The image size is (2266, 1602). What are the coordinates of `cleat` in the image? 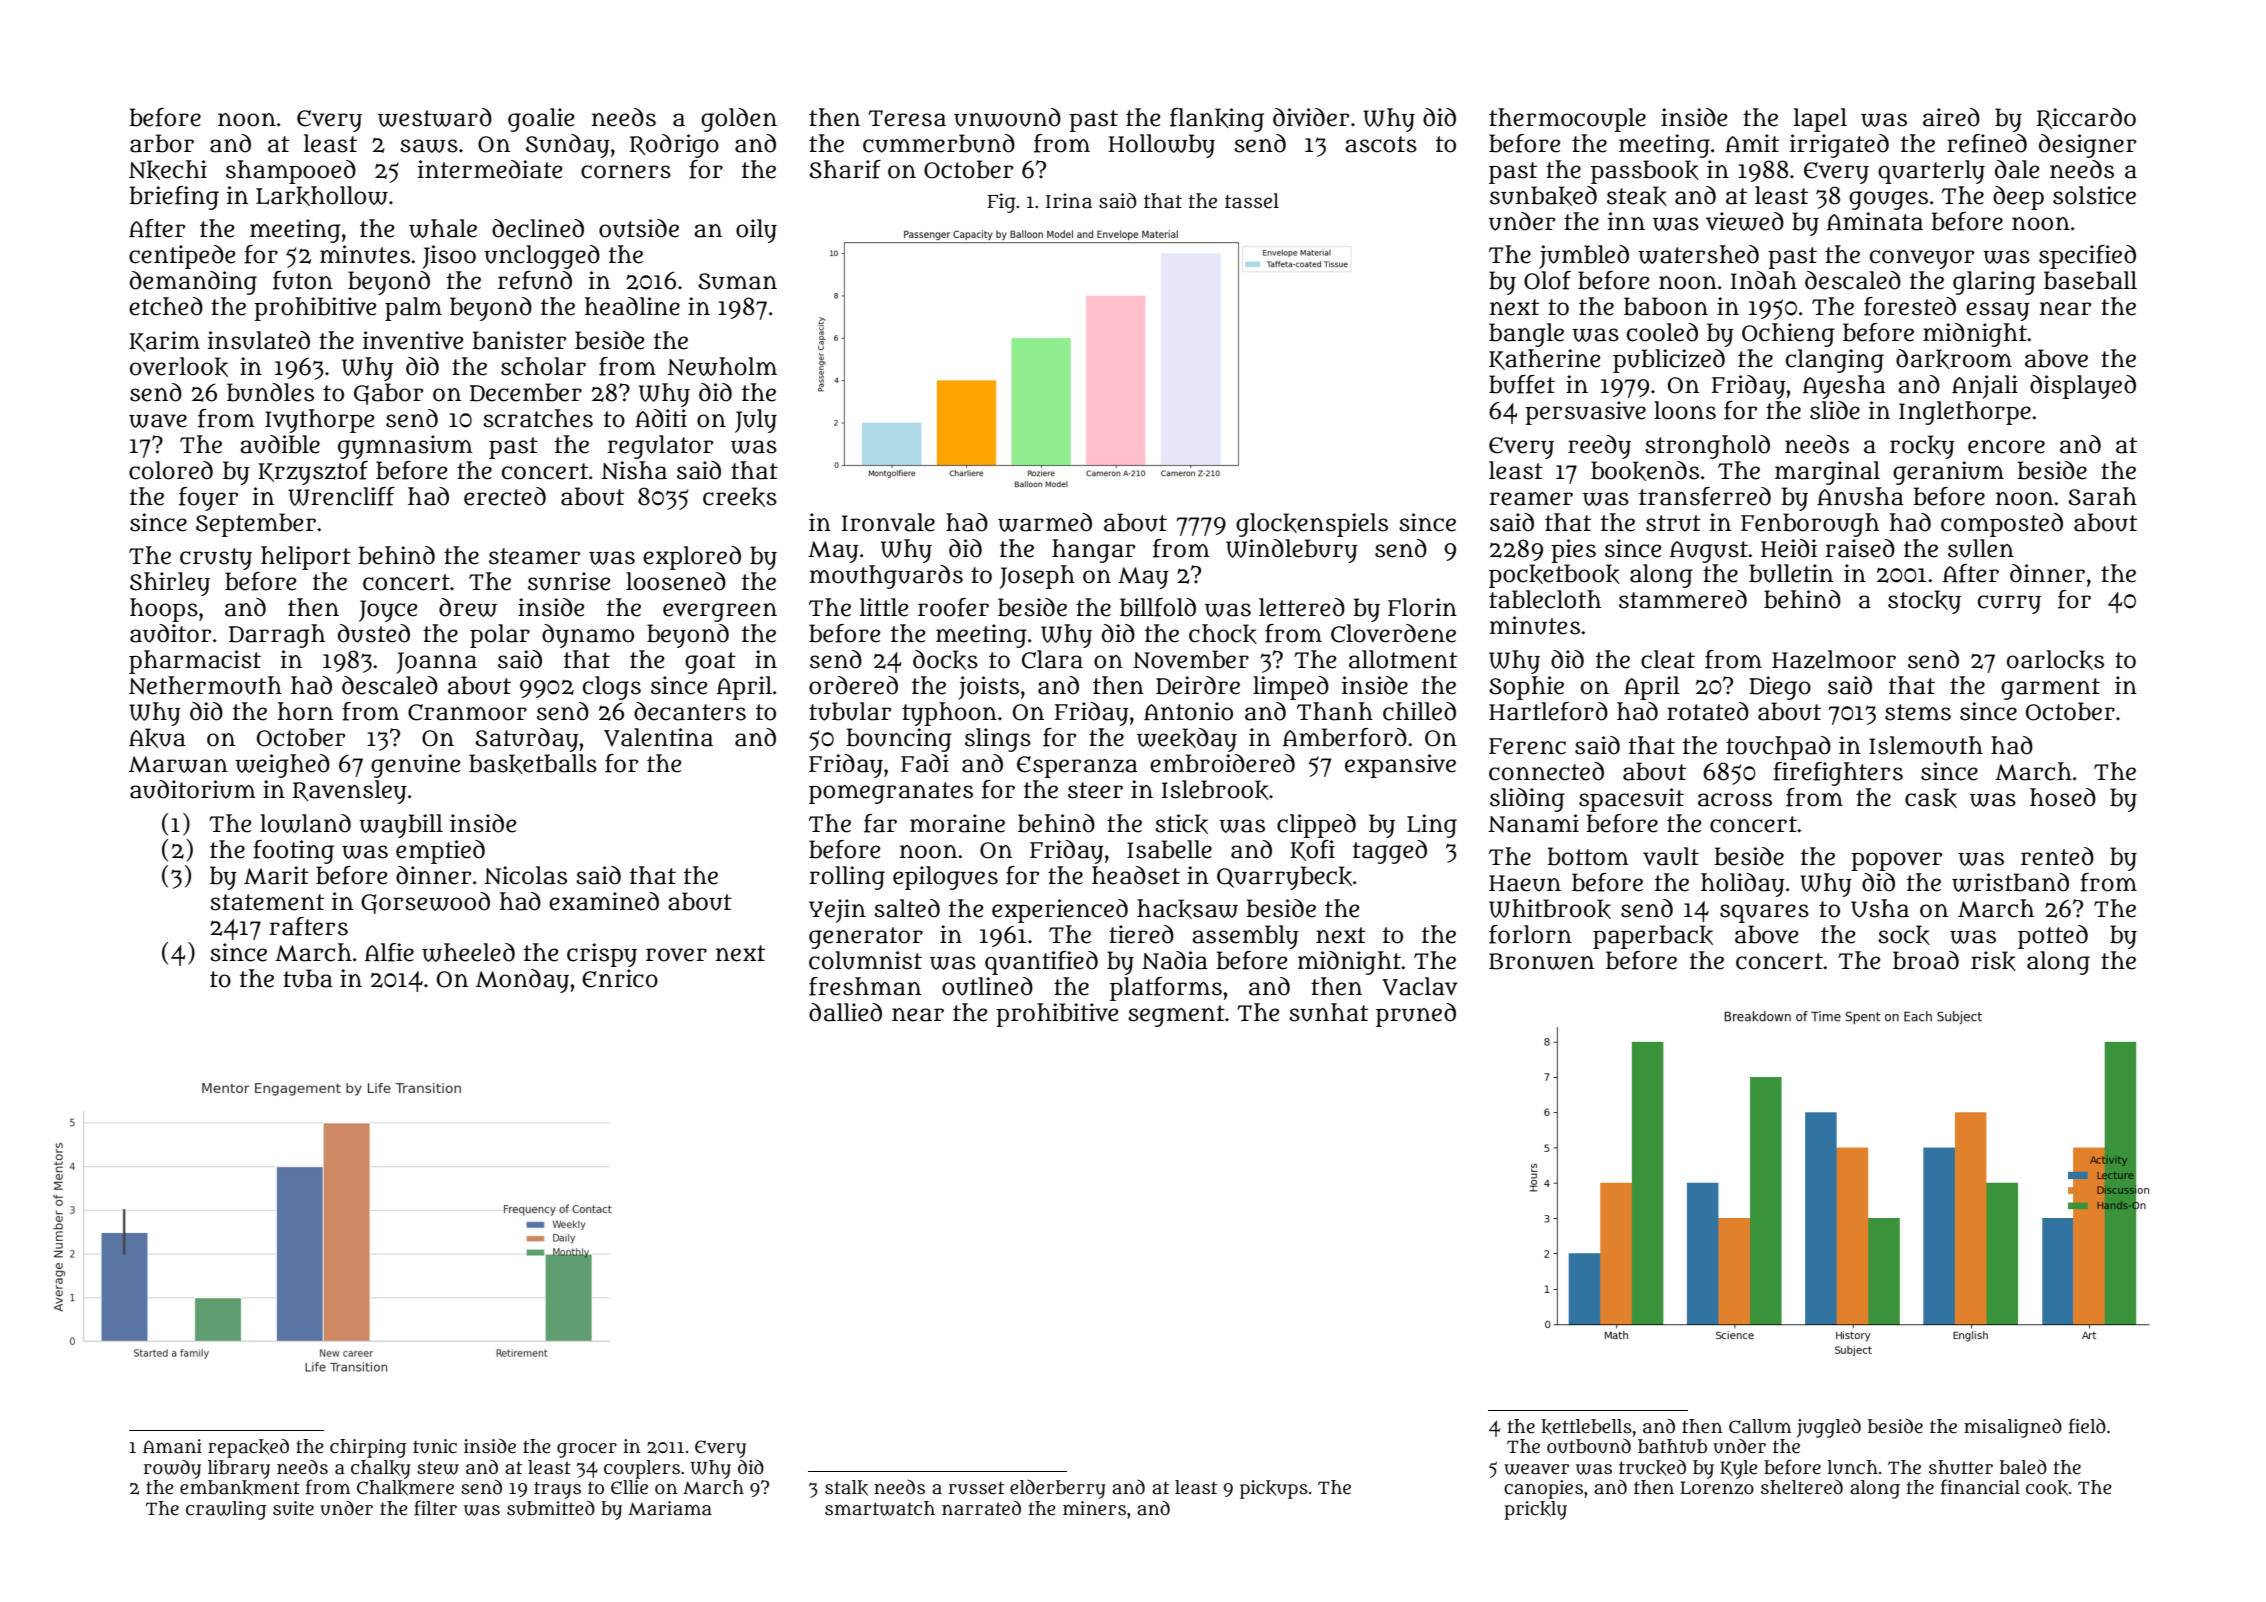 It's located at (1668, 659).
